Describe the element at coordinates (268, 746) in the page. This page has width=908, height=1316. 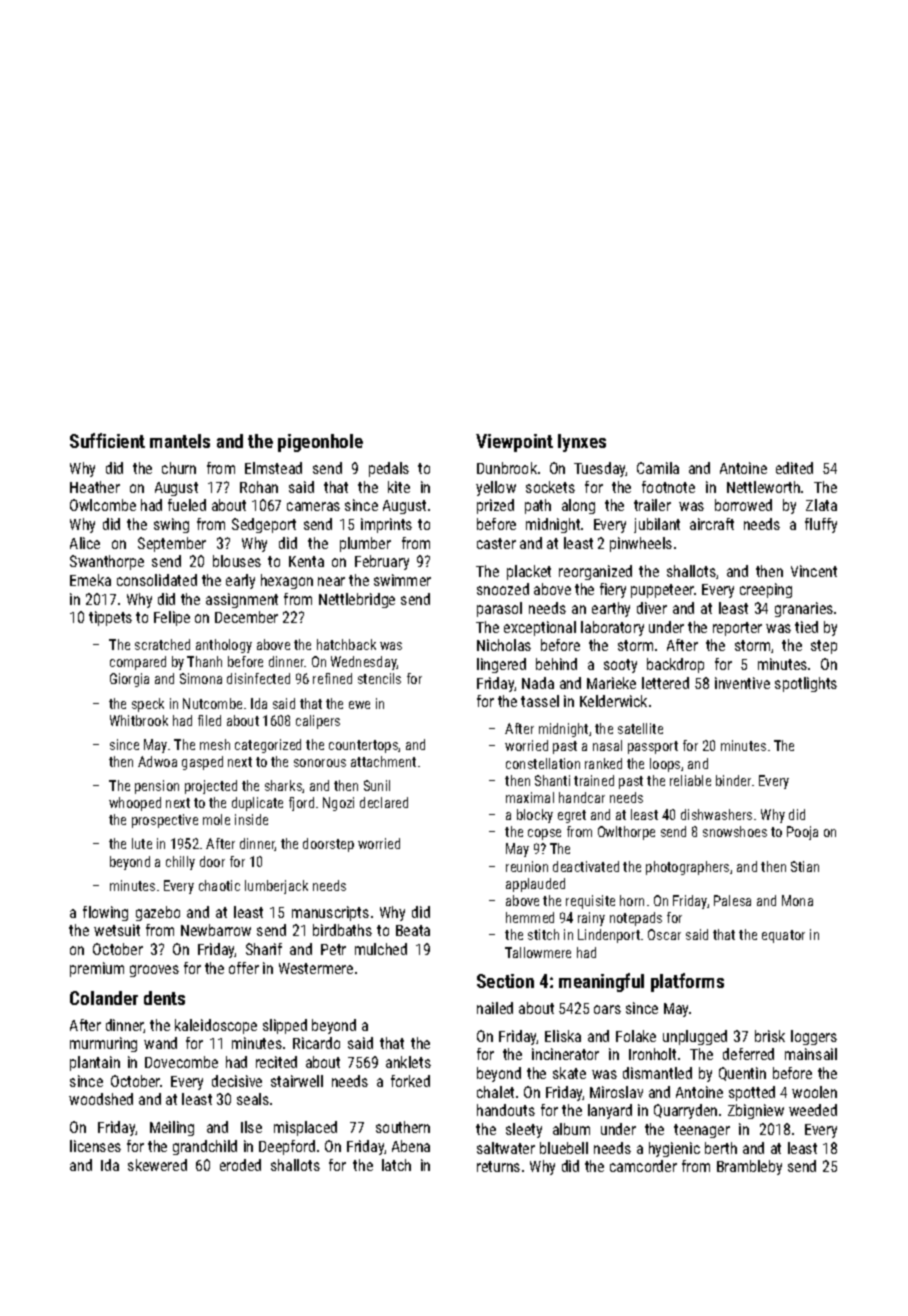
I see `categorized` at that location.
